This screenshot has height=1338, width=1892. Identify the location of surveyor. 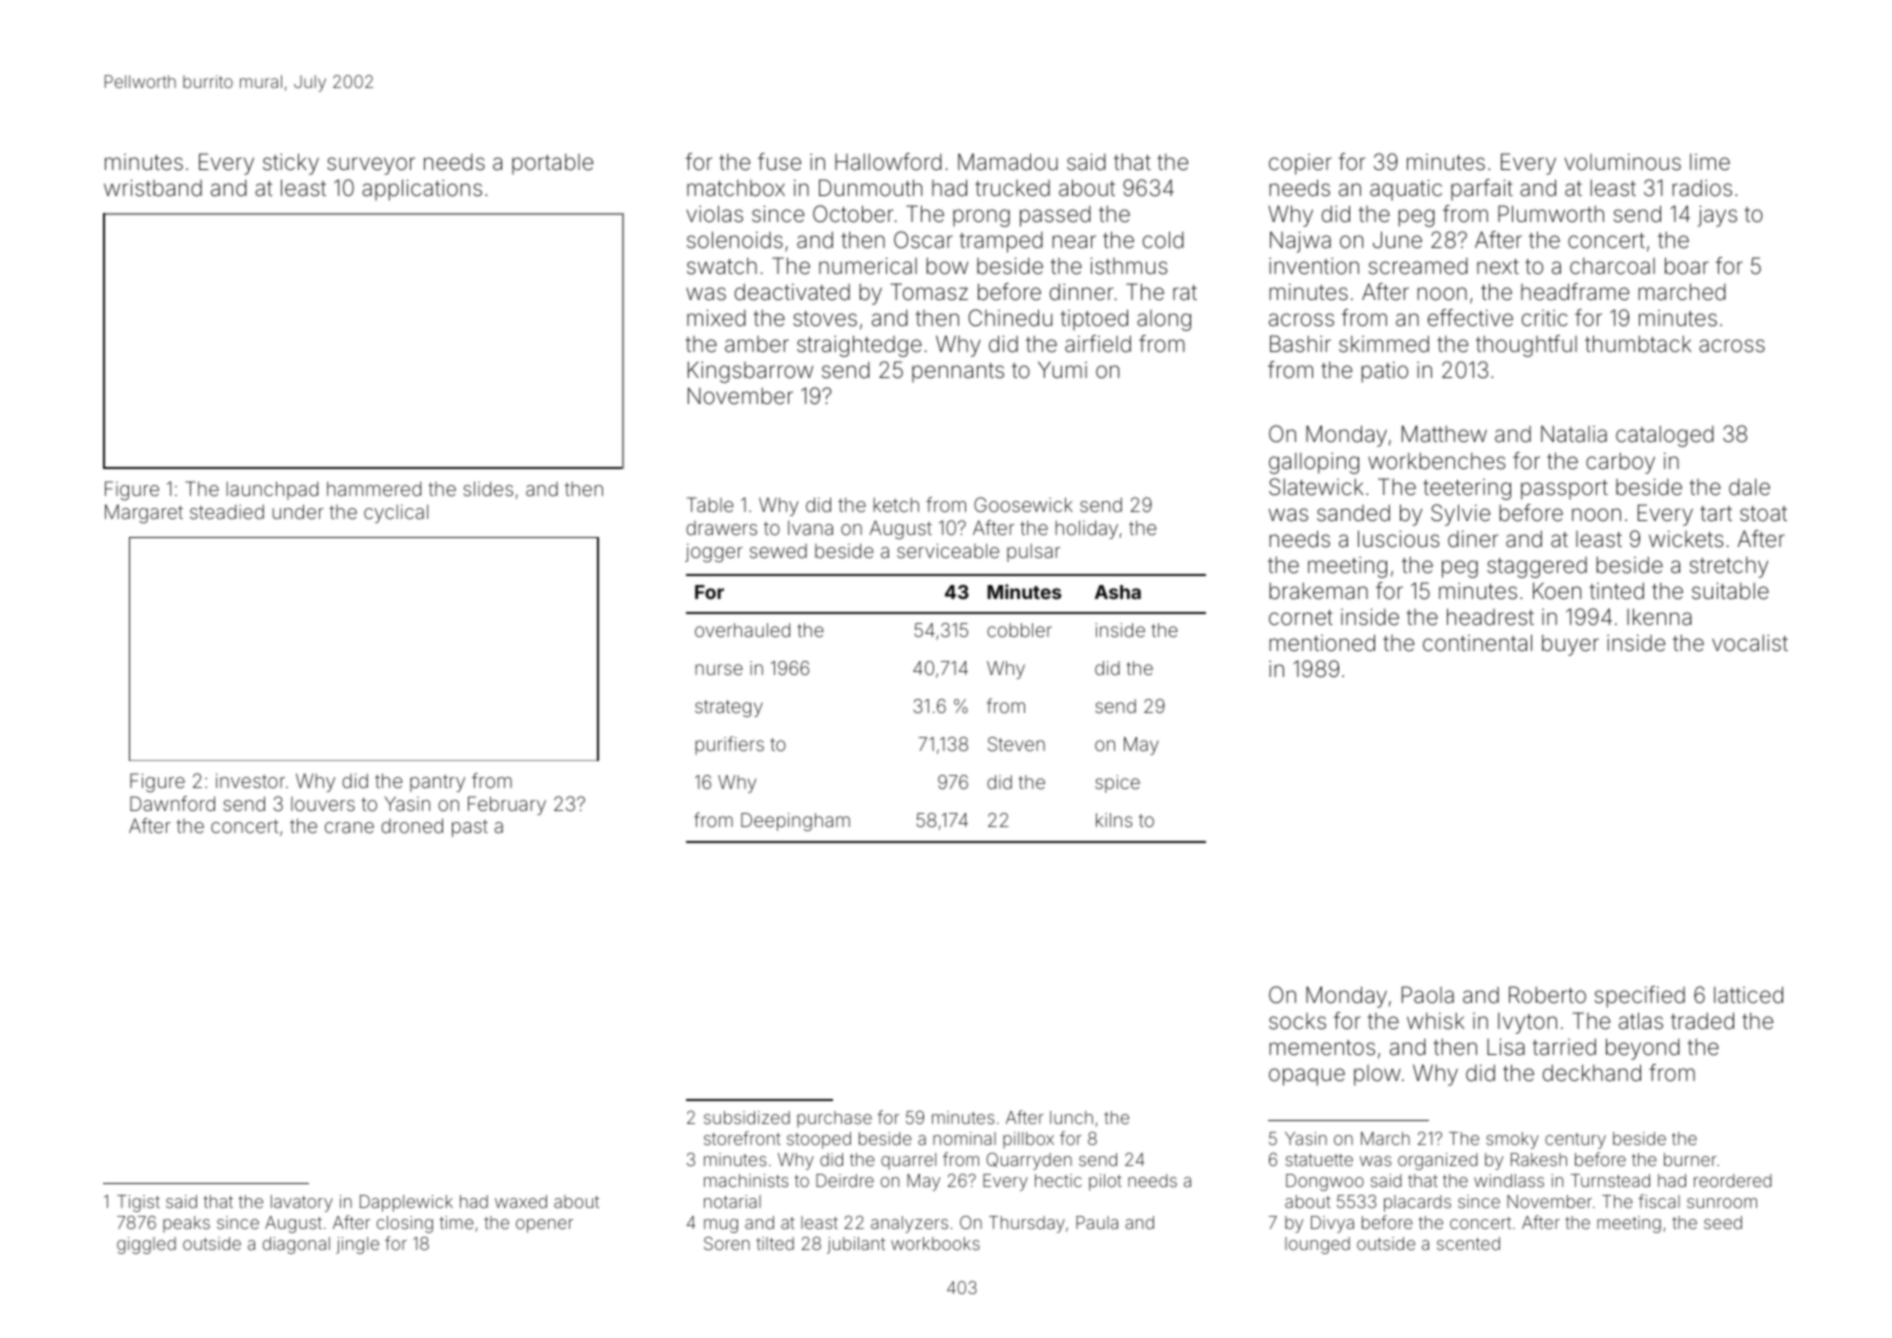
(371, 166).
